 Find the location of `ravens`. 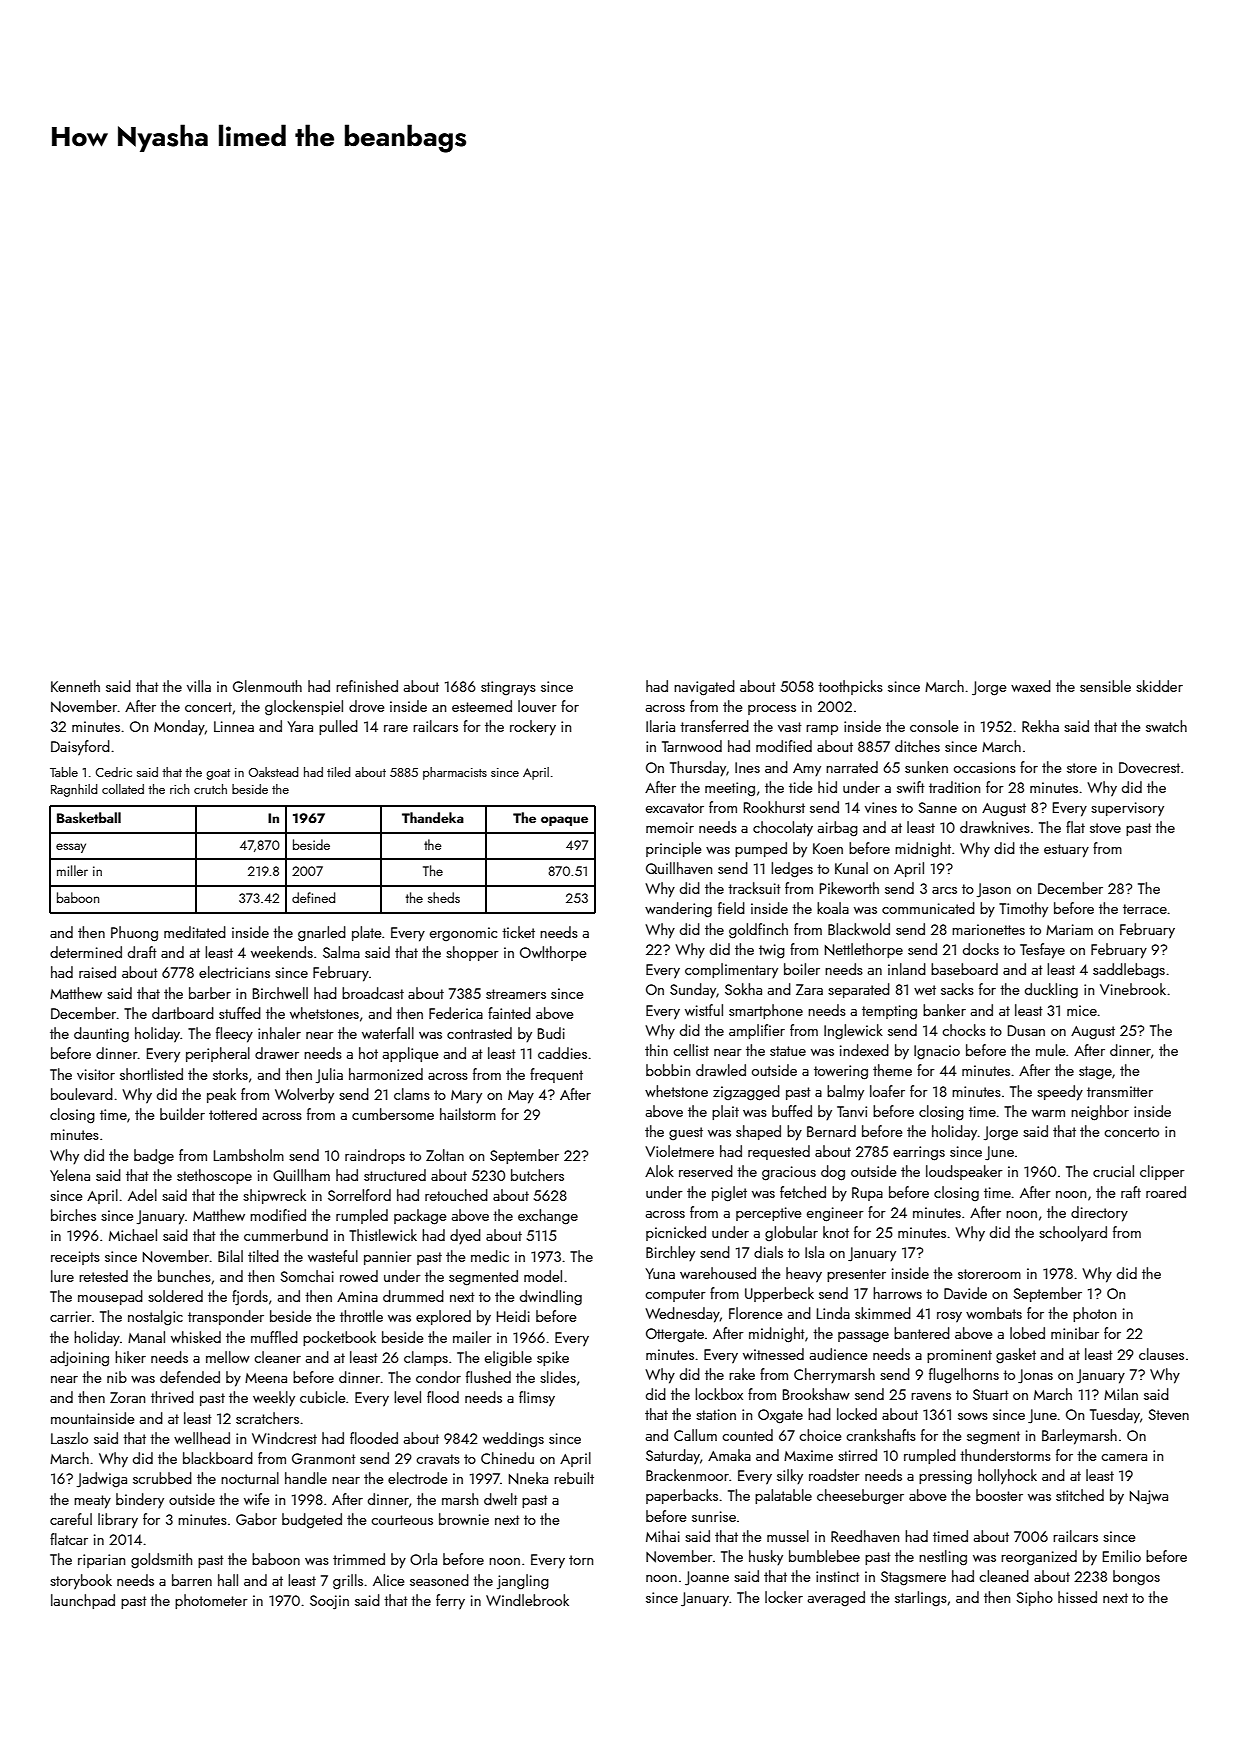

ravens is located at coordinates (931, 1396).
